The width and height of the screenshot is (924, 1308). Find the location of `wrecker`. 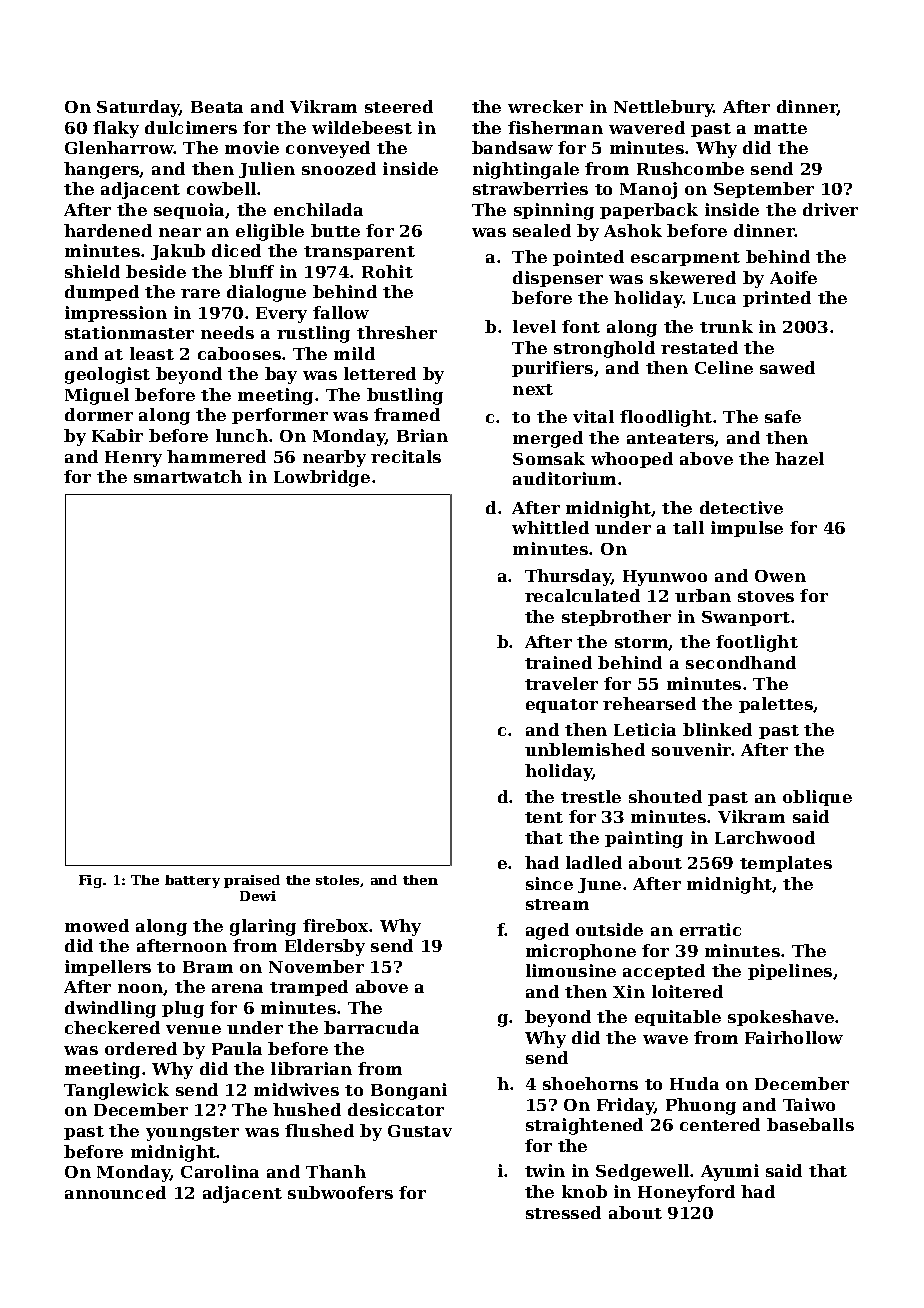

wrecker is located at coordinates (545, 106).
